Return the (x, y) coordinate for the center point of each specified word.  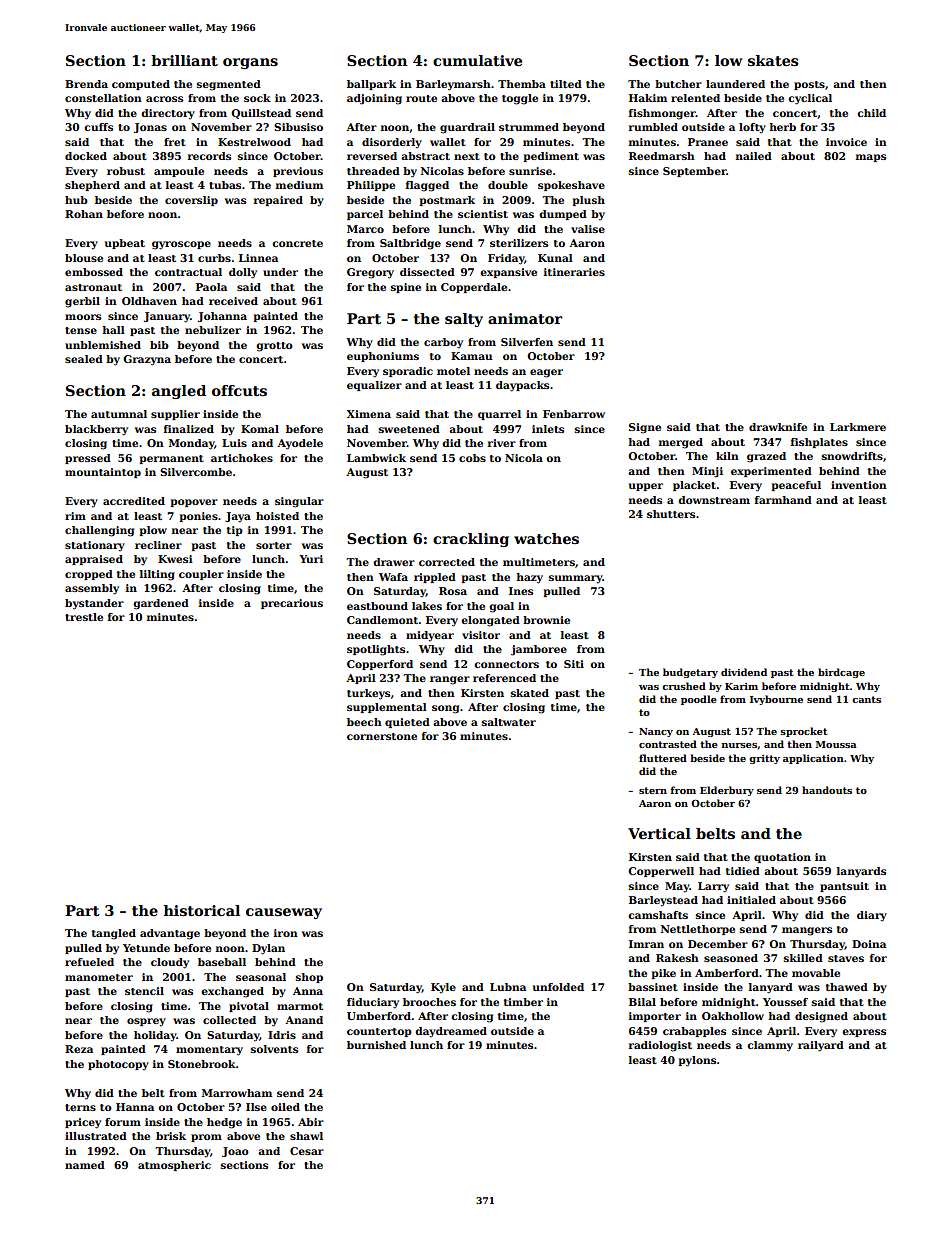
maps (871, 158)
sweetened (409, 429)
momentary (209, 1051)
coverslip (191, 201)
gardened (161, 604)
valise (588, 229)
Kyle (443, 988)
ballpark (371, 85)
